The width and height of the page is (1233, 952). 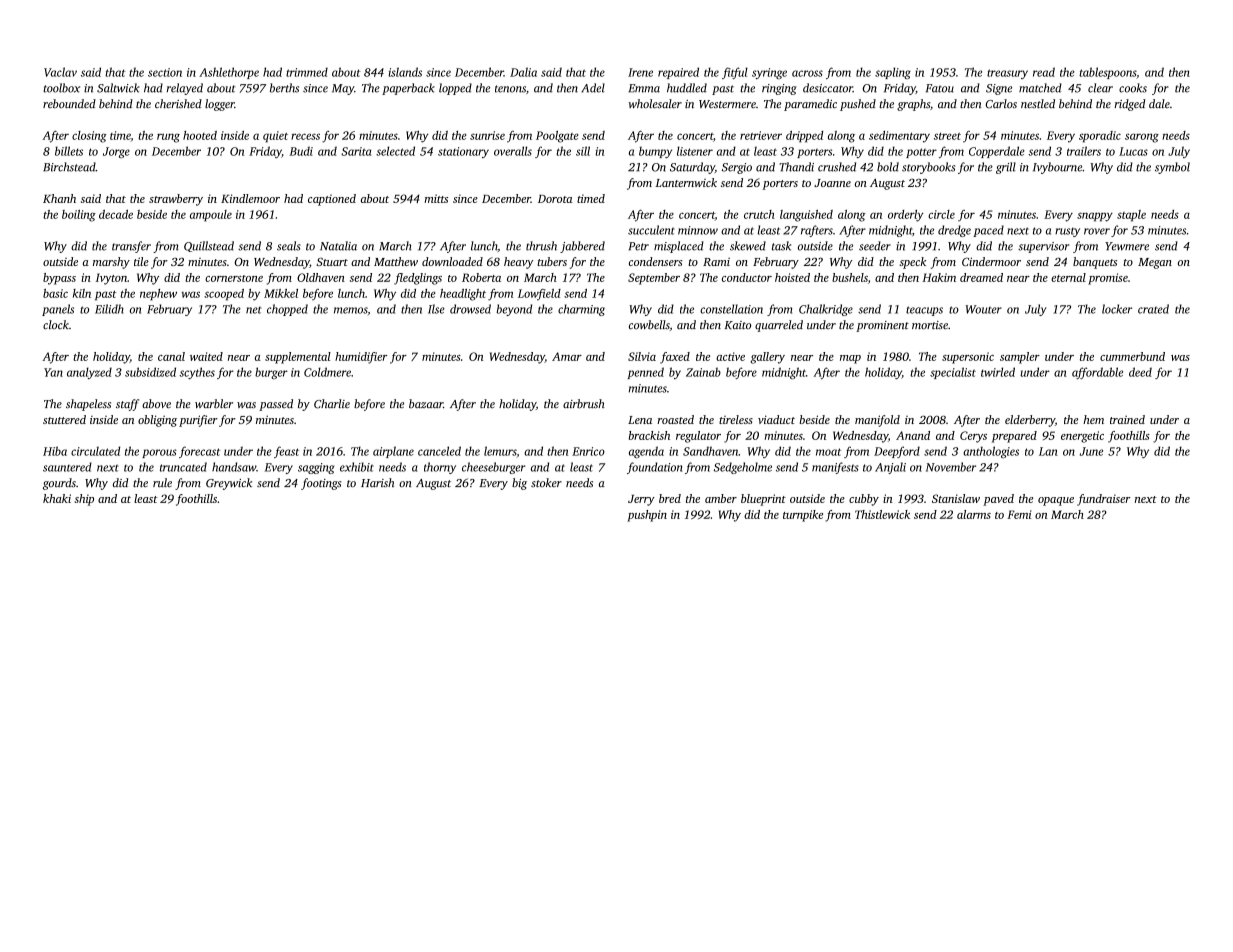 I want to click on headlight, so click(x=463, y=295).
